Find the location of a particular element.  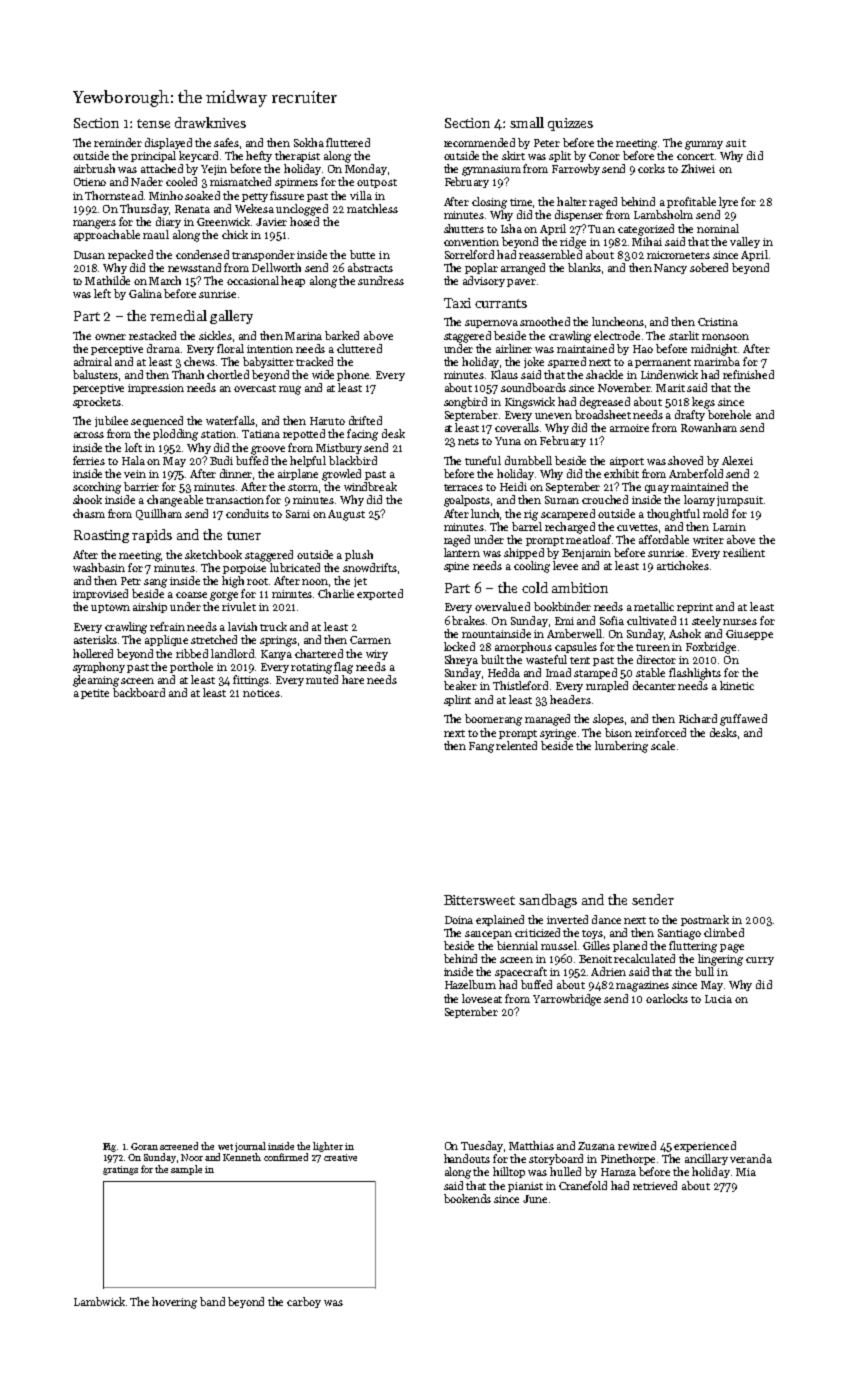

Lambwick is located at coordinates (99, 1301).
